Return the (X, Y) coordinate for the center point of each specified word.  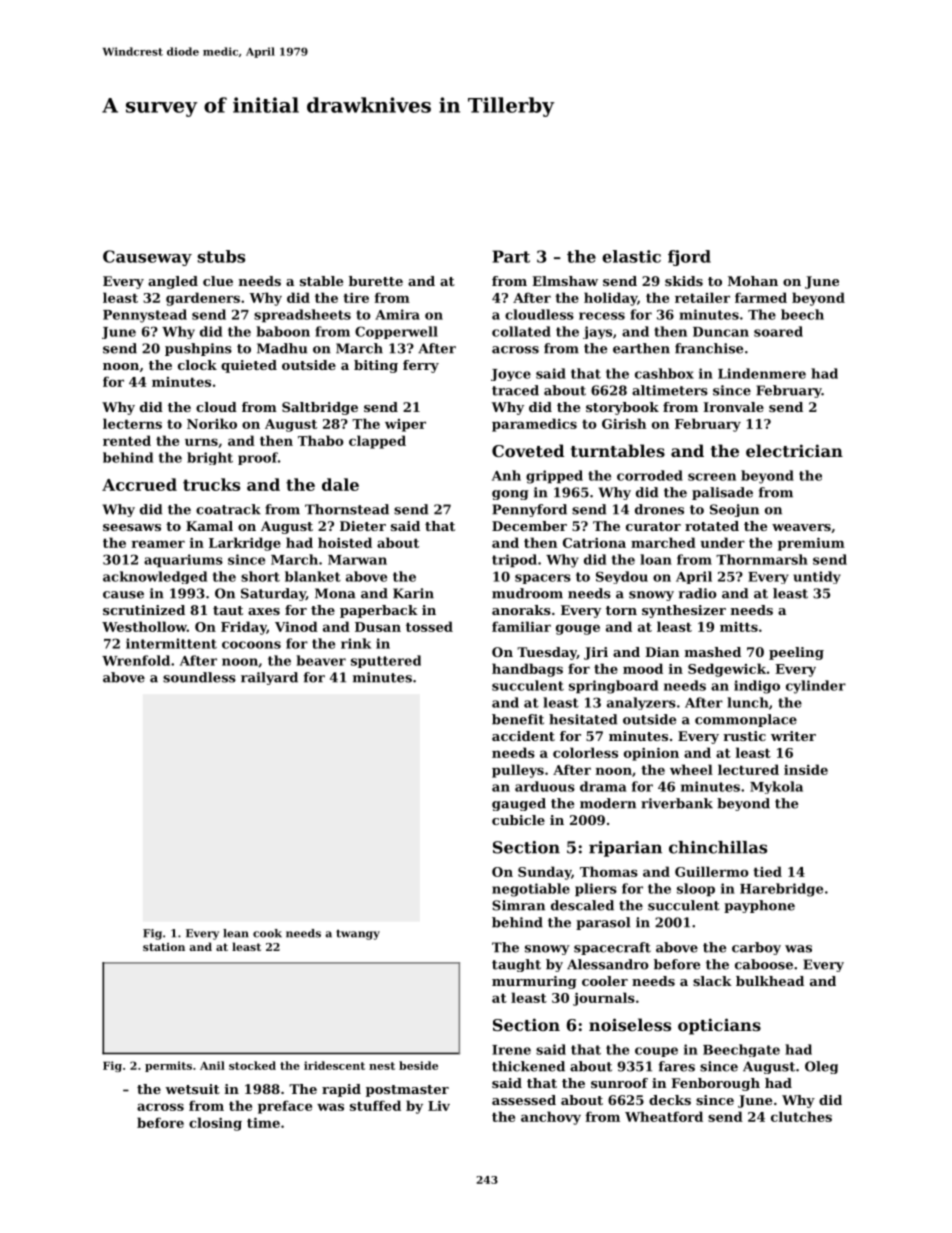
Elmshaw (565, 281)
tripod (514, 561)
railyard (269, 678)
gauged (519, 804)
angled (173, 282)
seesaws (132, 527)
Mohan (753, 281)
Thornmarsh (762, 559)
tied (767, 871)
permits (168, 1066)
